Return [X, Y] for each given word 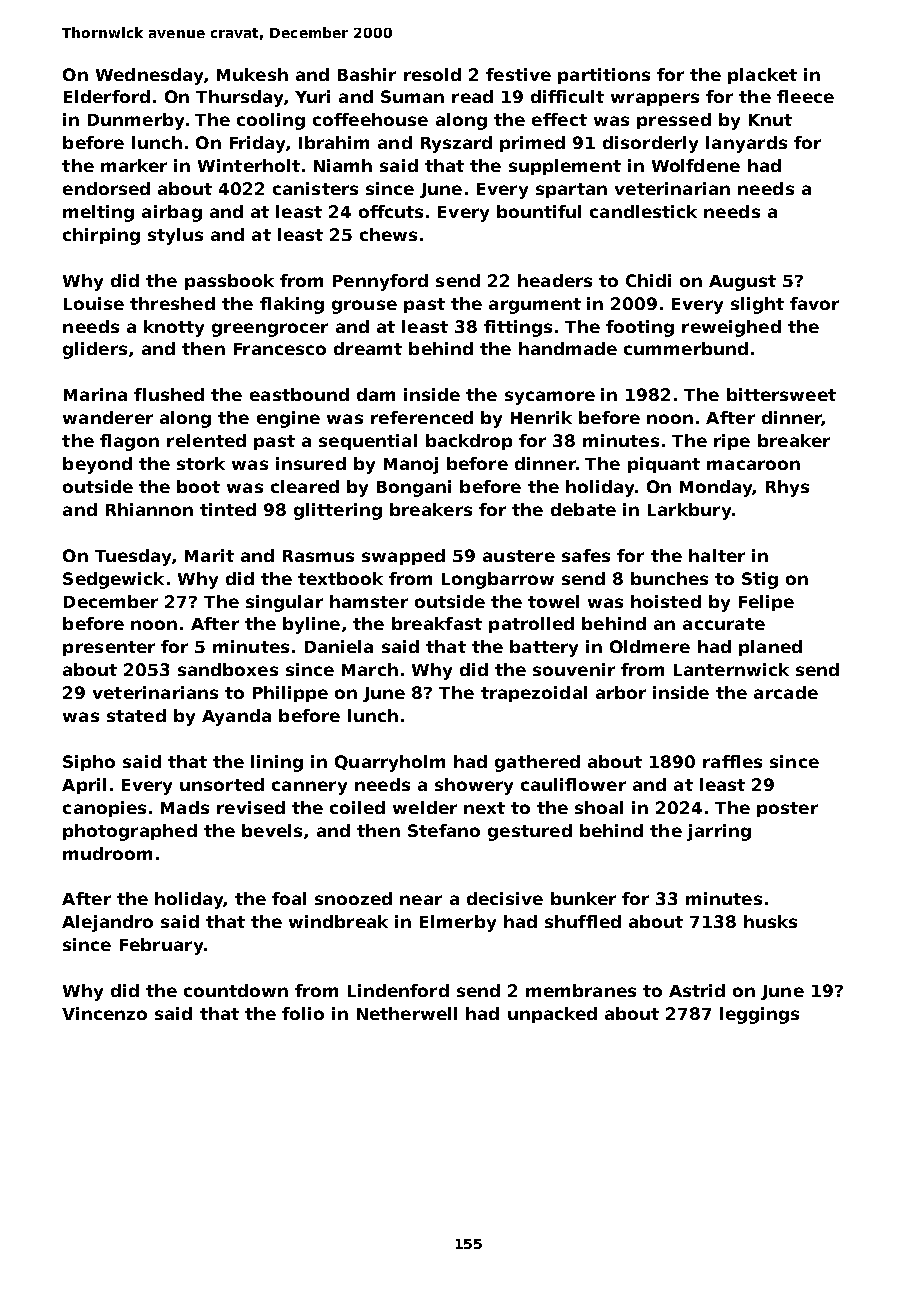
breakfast [437, 623]
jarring [719, 832]
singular [284, 603]
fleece [805, 96]
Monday [716, 488]
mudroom [107, 853]
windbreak [338, 921]
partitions [604, 76]
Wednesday [149, 76]
